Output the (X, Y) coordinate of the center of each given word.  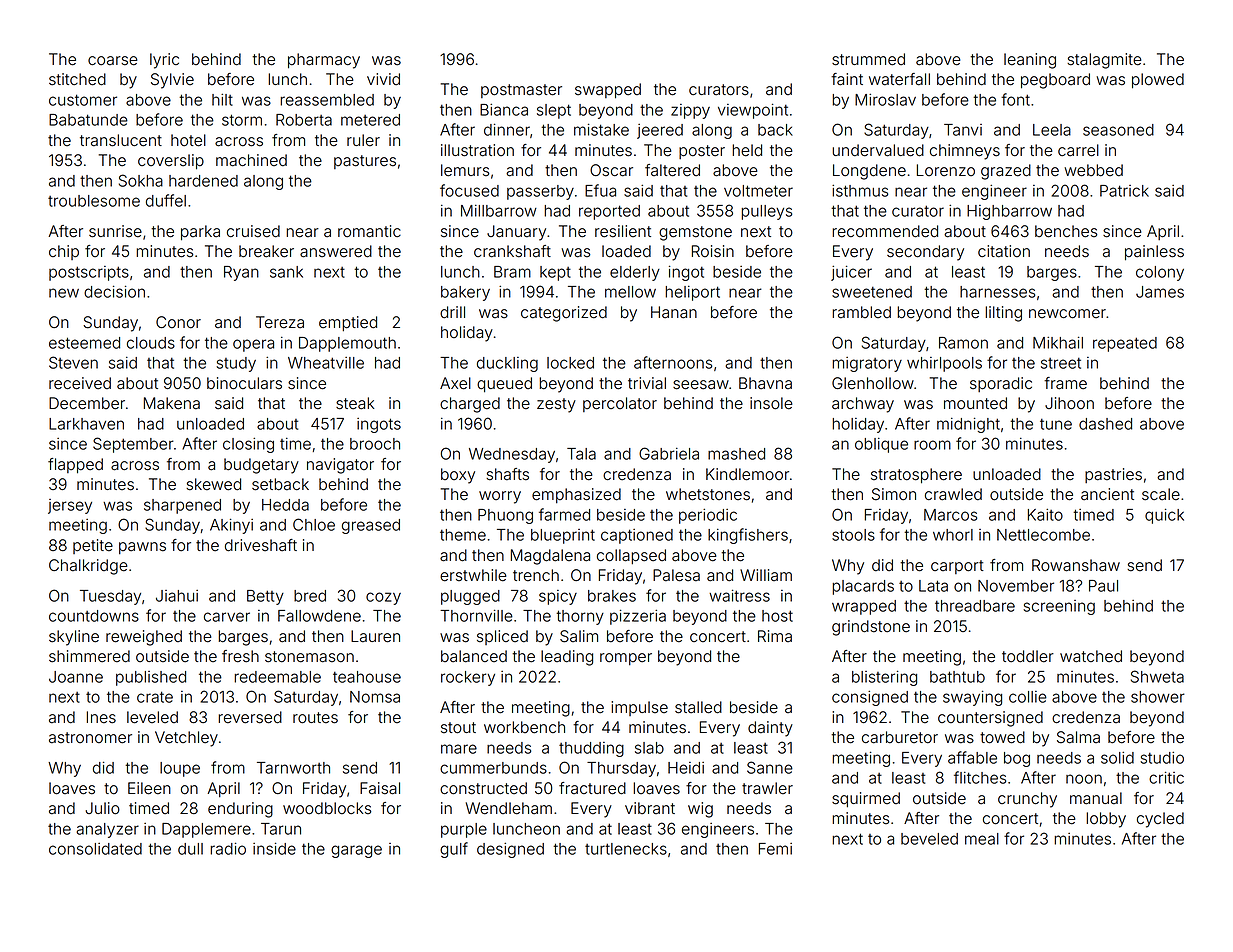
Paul (1103, 586)
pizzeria (638, 617)
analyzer (107, 830)
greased (371, 526)
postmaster (521, 91)
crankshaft (512, 251)
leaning (1030, 61)
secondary (925, 253)
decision (114, 291)
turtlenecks (626, 849)
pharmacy (324, 61)
